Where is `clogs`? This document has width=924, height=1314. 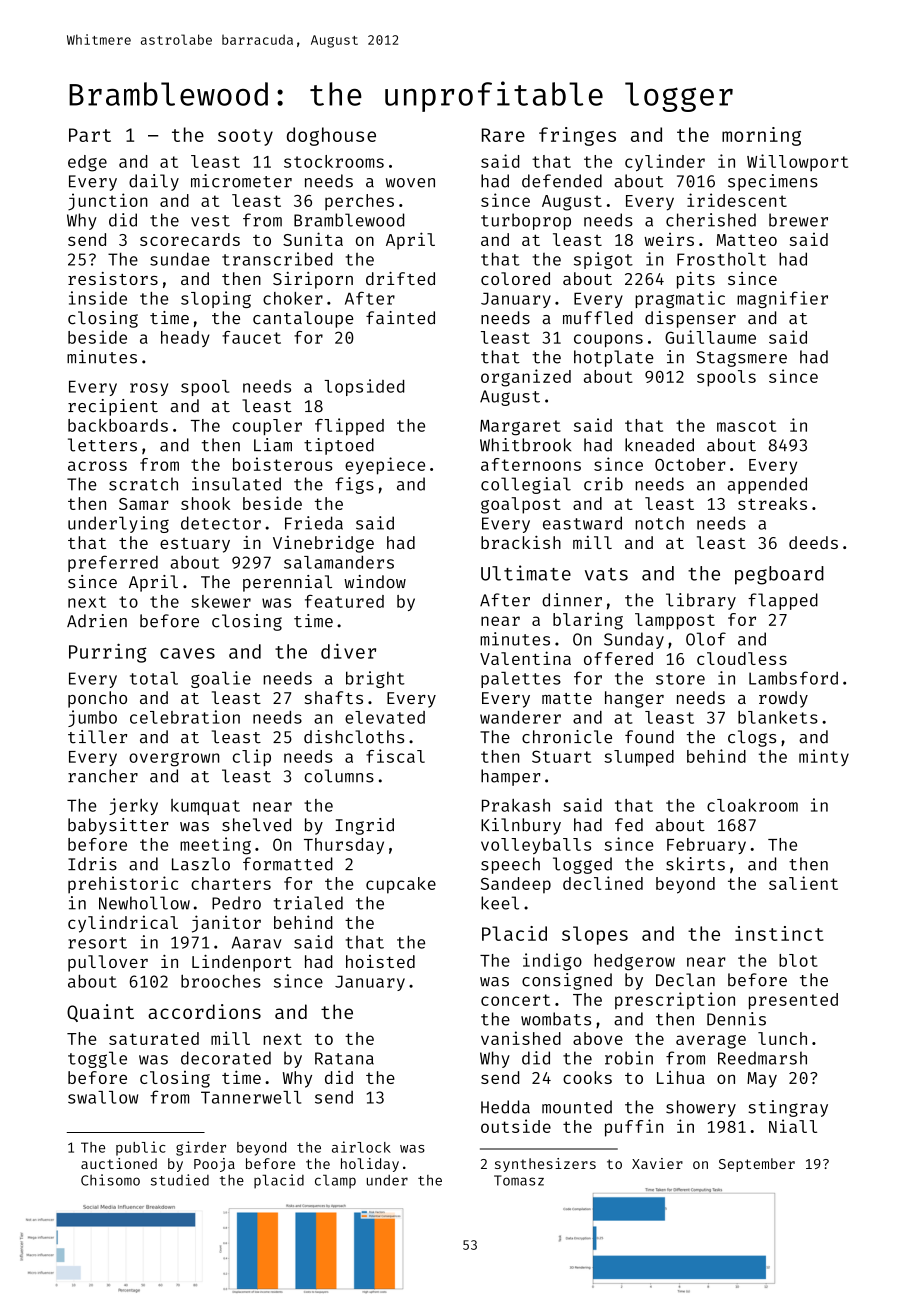
clogs is located at coordinates (752, 738).
